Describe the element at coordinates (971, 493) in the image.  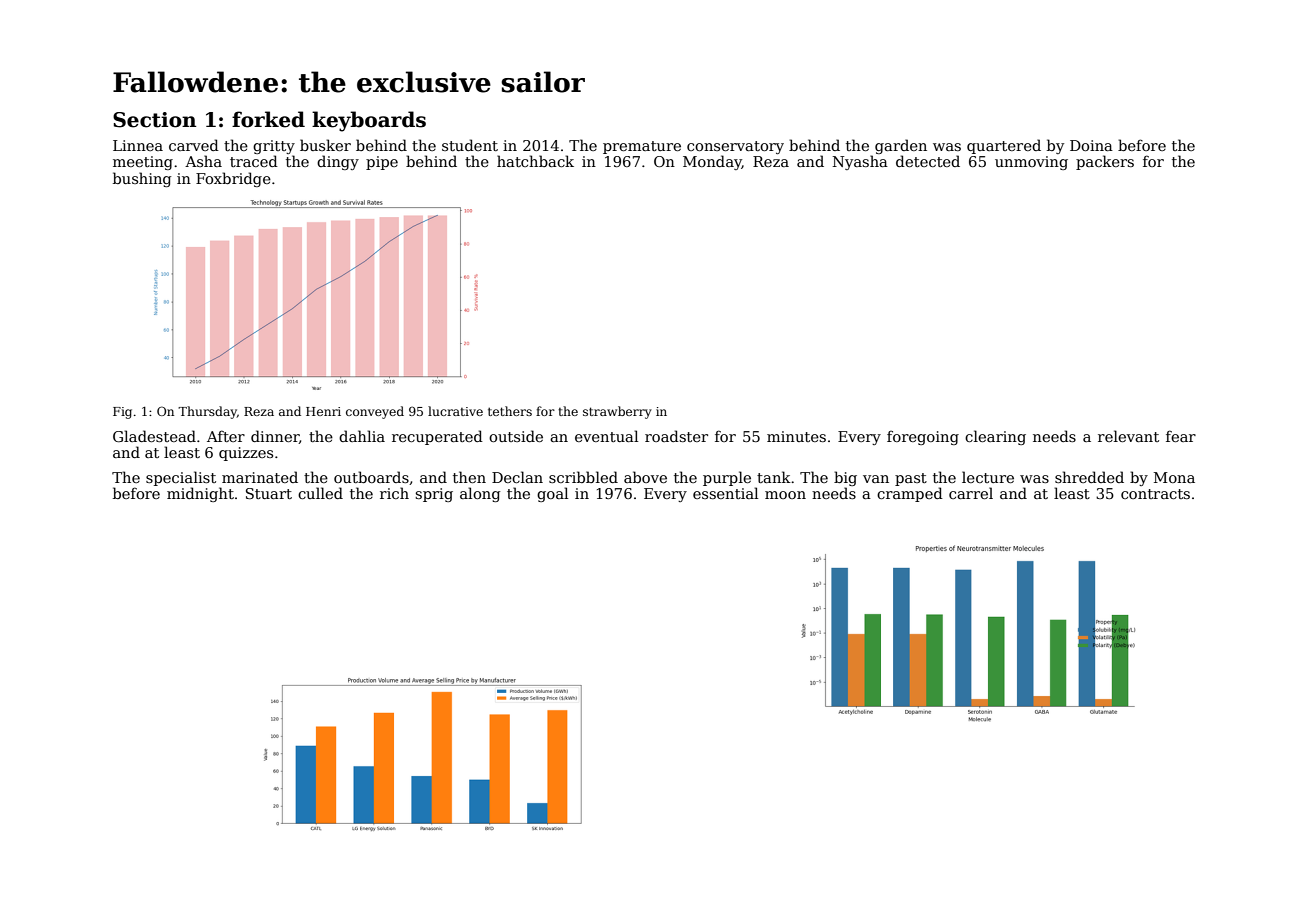
I see `carrel` at that location.
